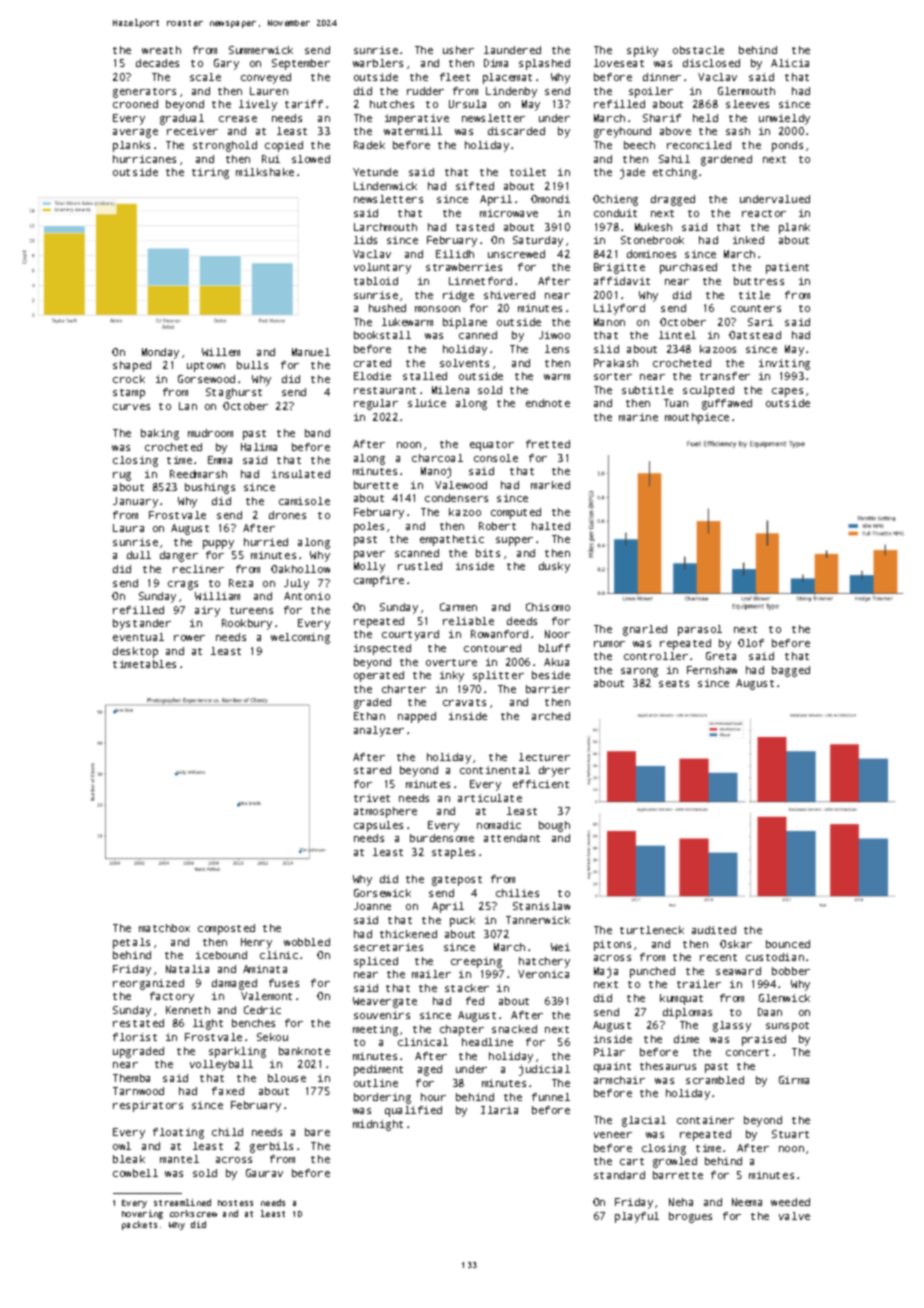  What do you see at coordinates (751, 643) in the screenshot?
I see `Olof` at bounding box center [751, 643].
